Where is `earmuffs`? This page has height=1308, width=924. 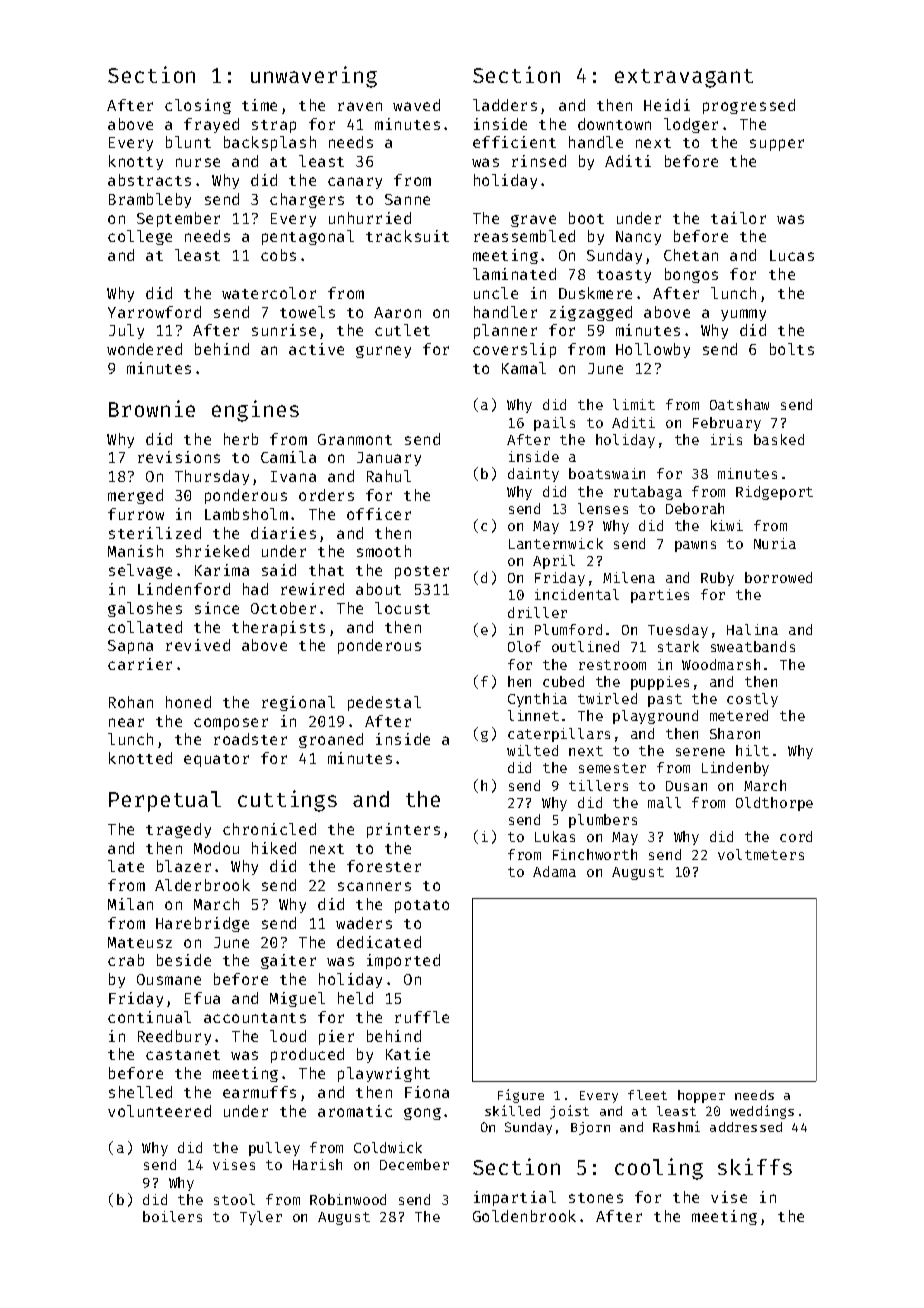 earmuffs is located at coordinates (259, 1092).
